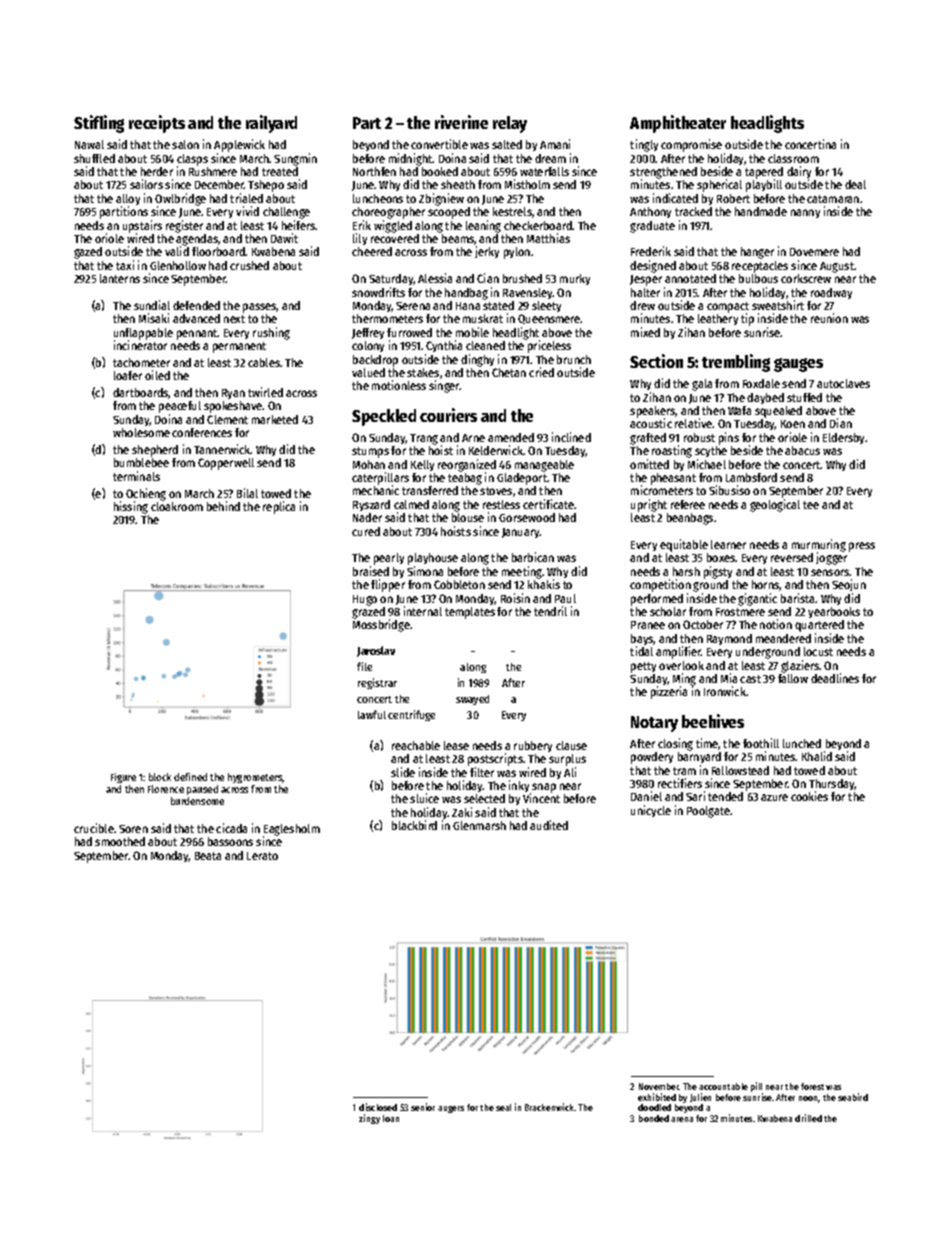 This image has height=1233, width=952. Describe the element at coordinates (461, 122) in the image. I see `riverine` at that location.
